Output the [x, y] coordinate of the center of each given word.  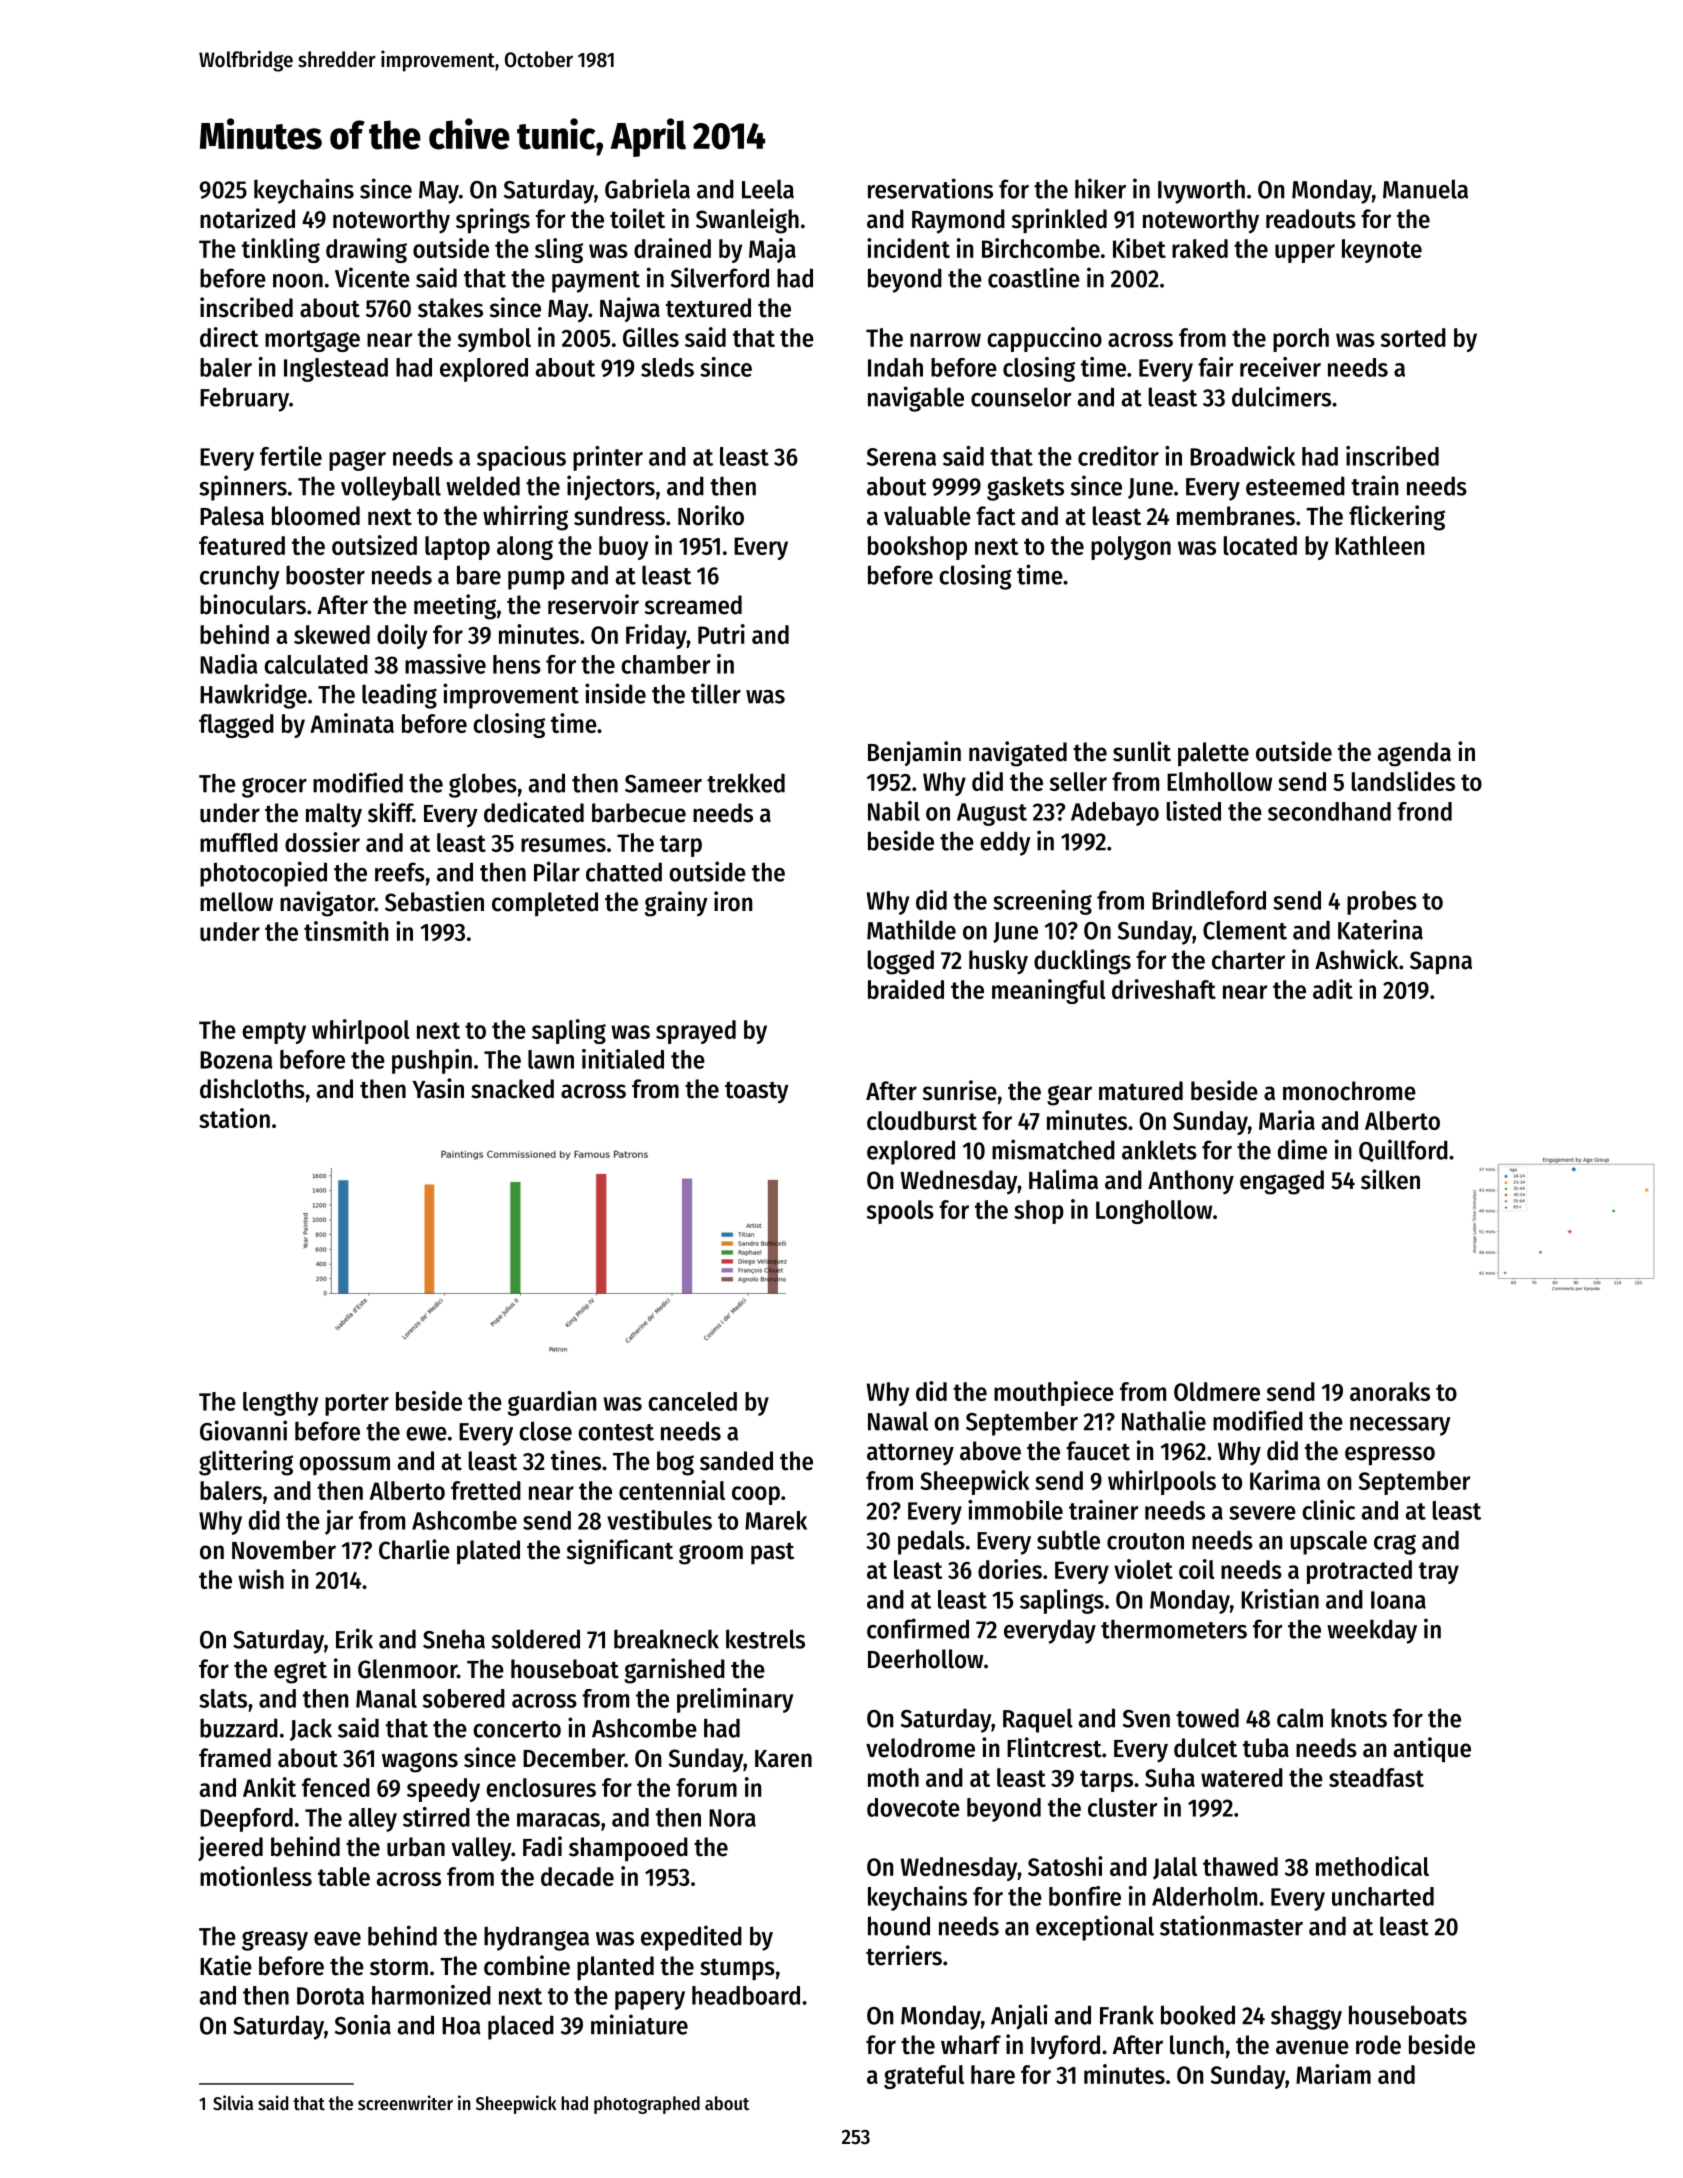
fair [1215, 367]
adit [1333, 989]
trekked [746, 783]
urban [416, 1847]
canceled [692, 1401]
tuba [1266, 1748]
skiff [390, 812]
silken [1390, 1179]
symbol [494, 340]
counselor [1021, 397]
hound [899, 1926]
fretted [486, 1490]
